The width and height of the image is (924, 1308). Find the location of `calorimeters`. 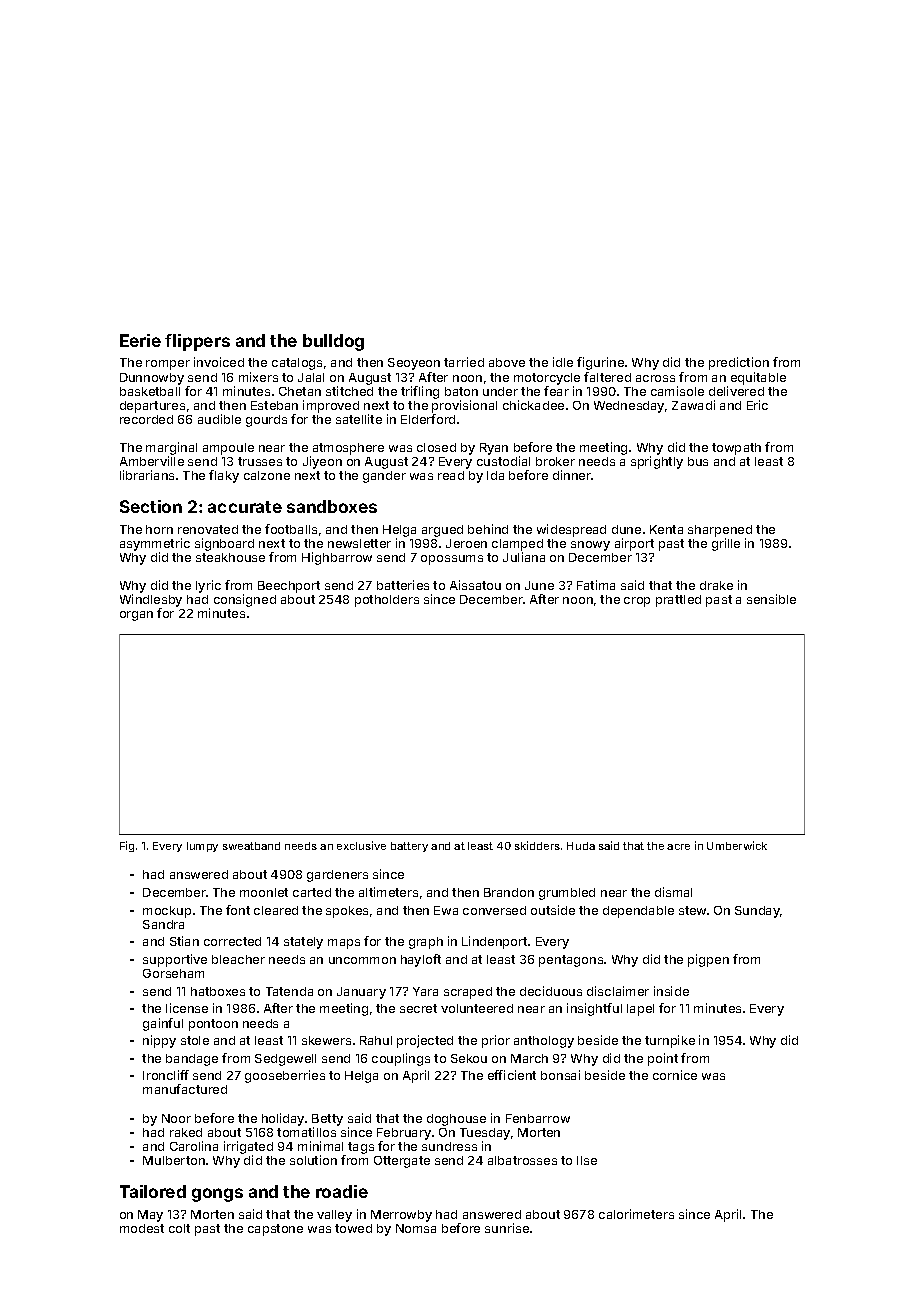

calorimeters is located at coordinates (636, 1214).
